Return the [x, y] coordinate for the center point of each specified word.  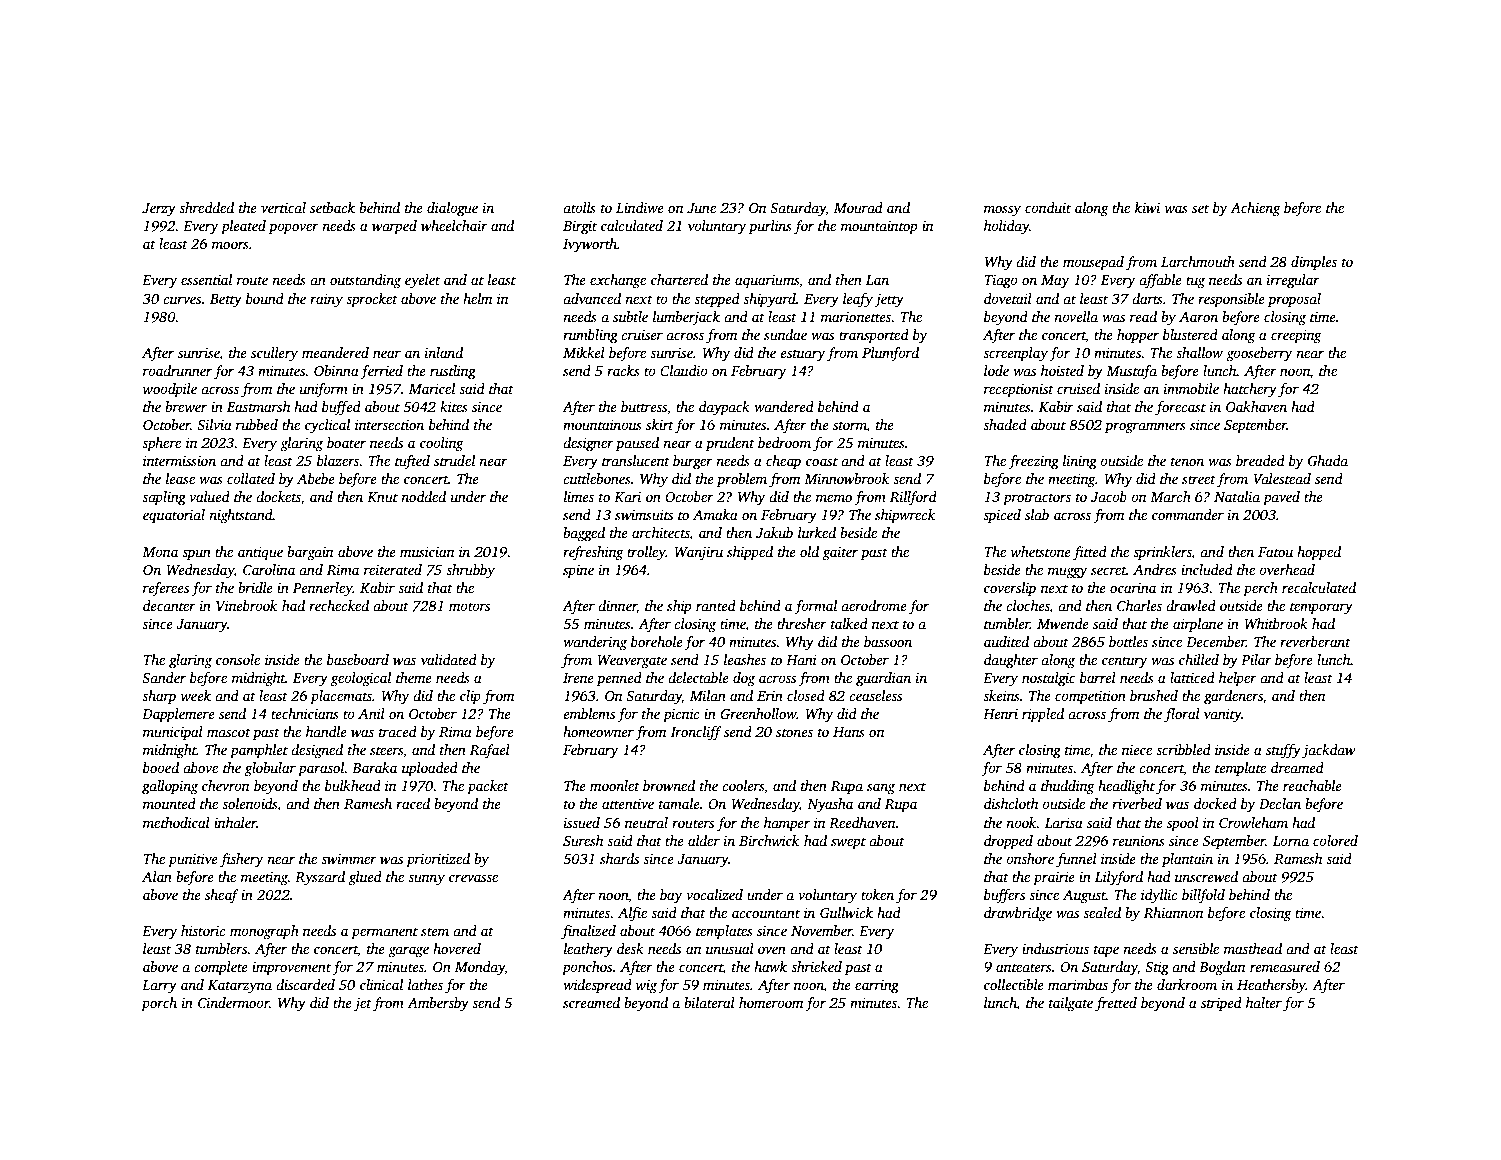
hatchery [1250, 390]
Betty [226, 301]
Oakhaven [1256, 406]
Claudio [684, 370]
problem [742, 480]
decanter [169, 605]
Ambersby [438, 1004]
